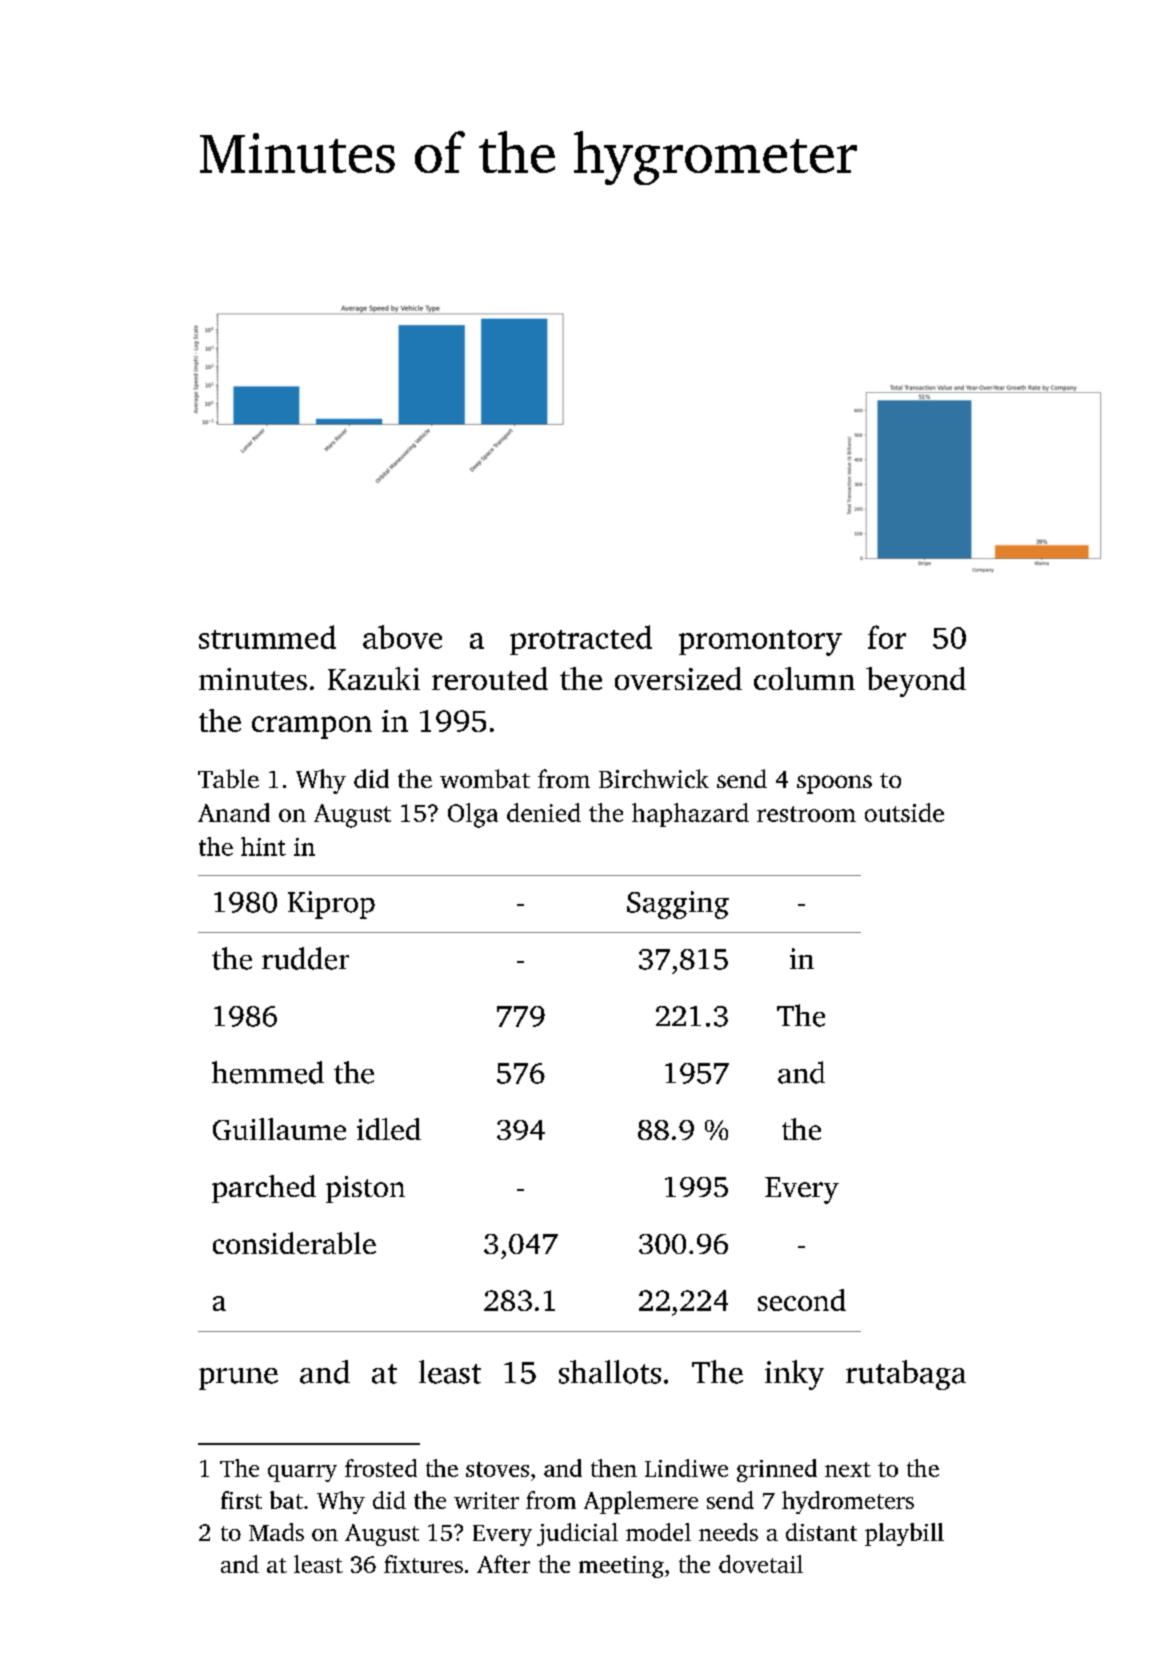 The image size is (1165, 1654). I want to click on Mads, so click(276, 1532).
